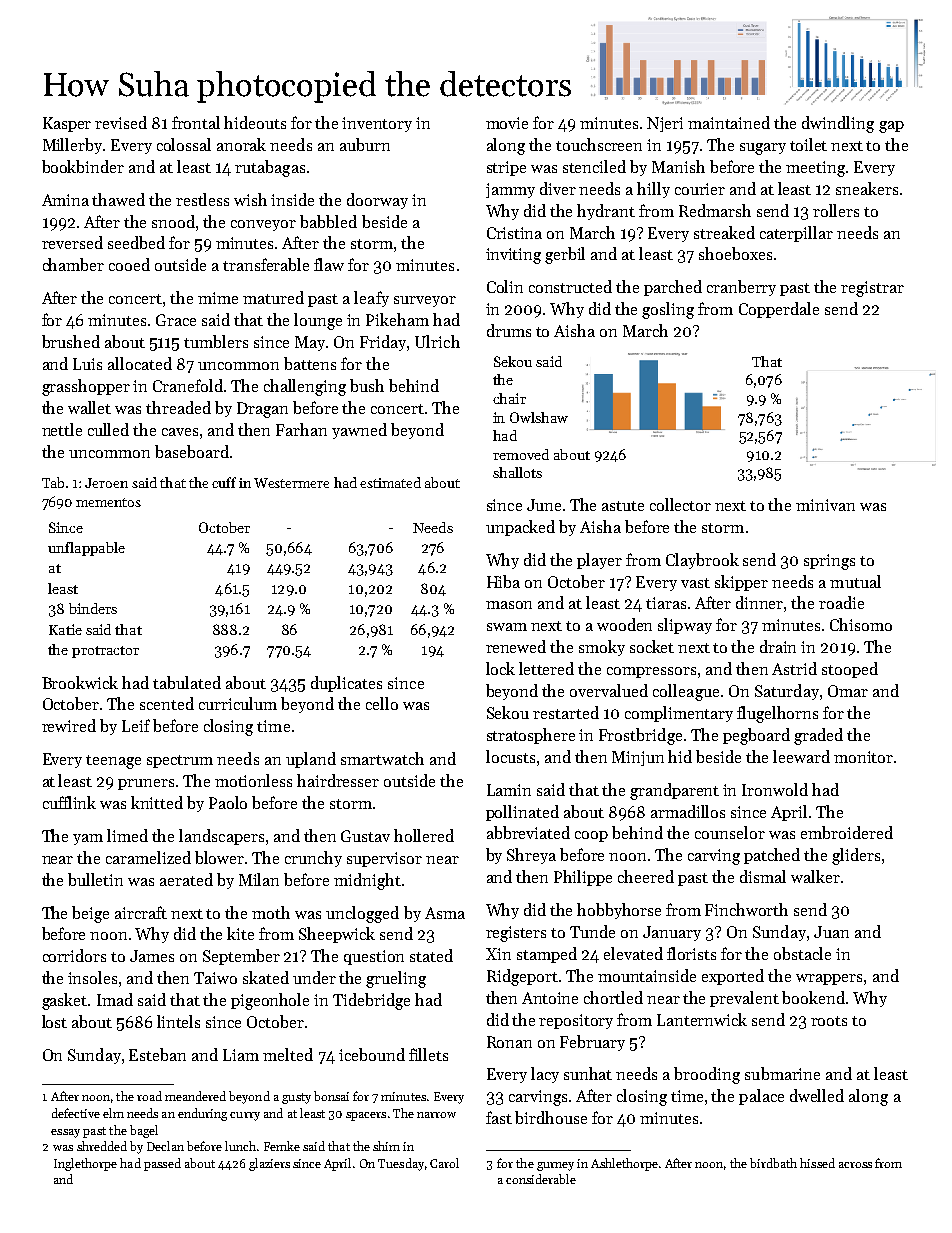  Describe the element at coordinates (121, 122) in the image. I see `revised` at that location.
